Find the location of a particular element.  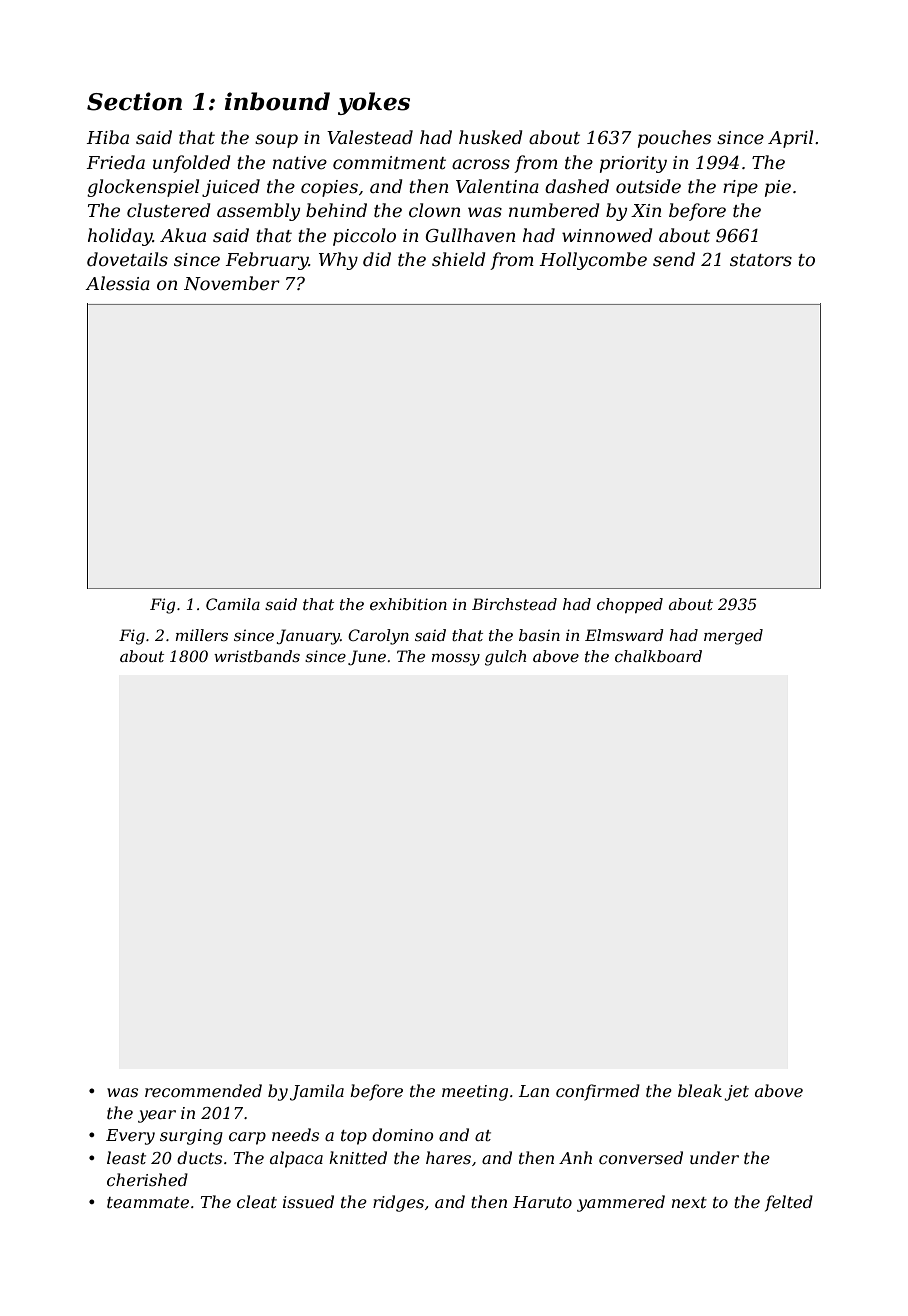

chalkboard is located at coordinates (658, 656).
